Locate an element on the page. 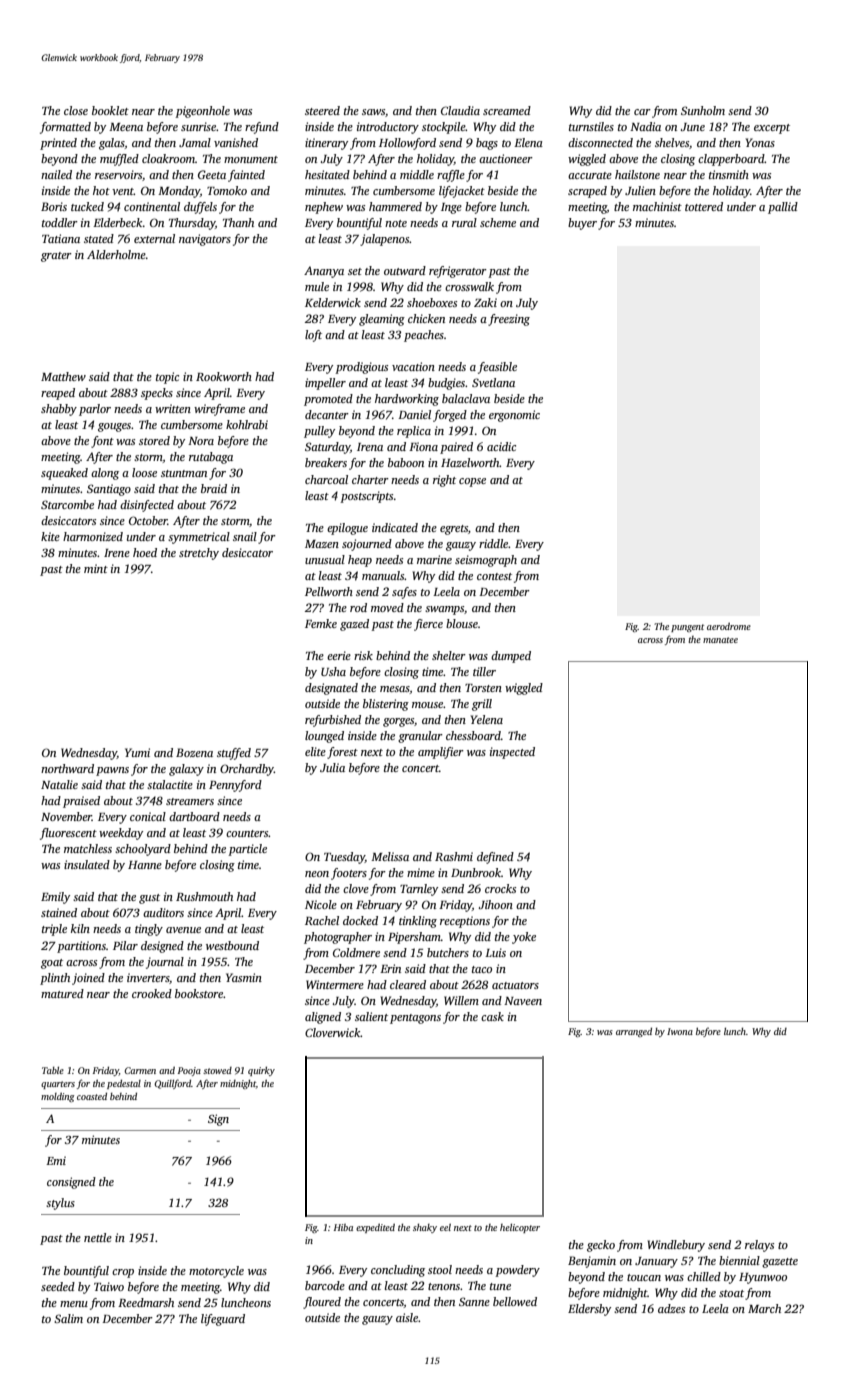  manatee is located at coordinates (720, 640).
